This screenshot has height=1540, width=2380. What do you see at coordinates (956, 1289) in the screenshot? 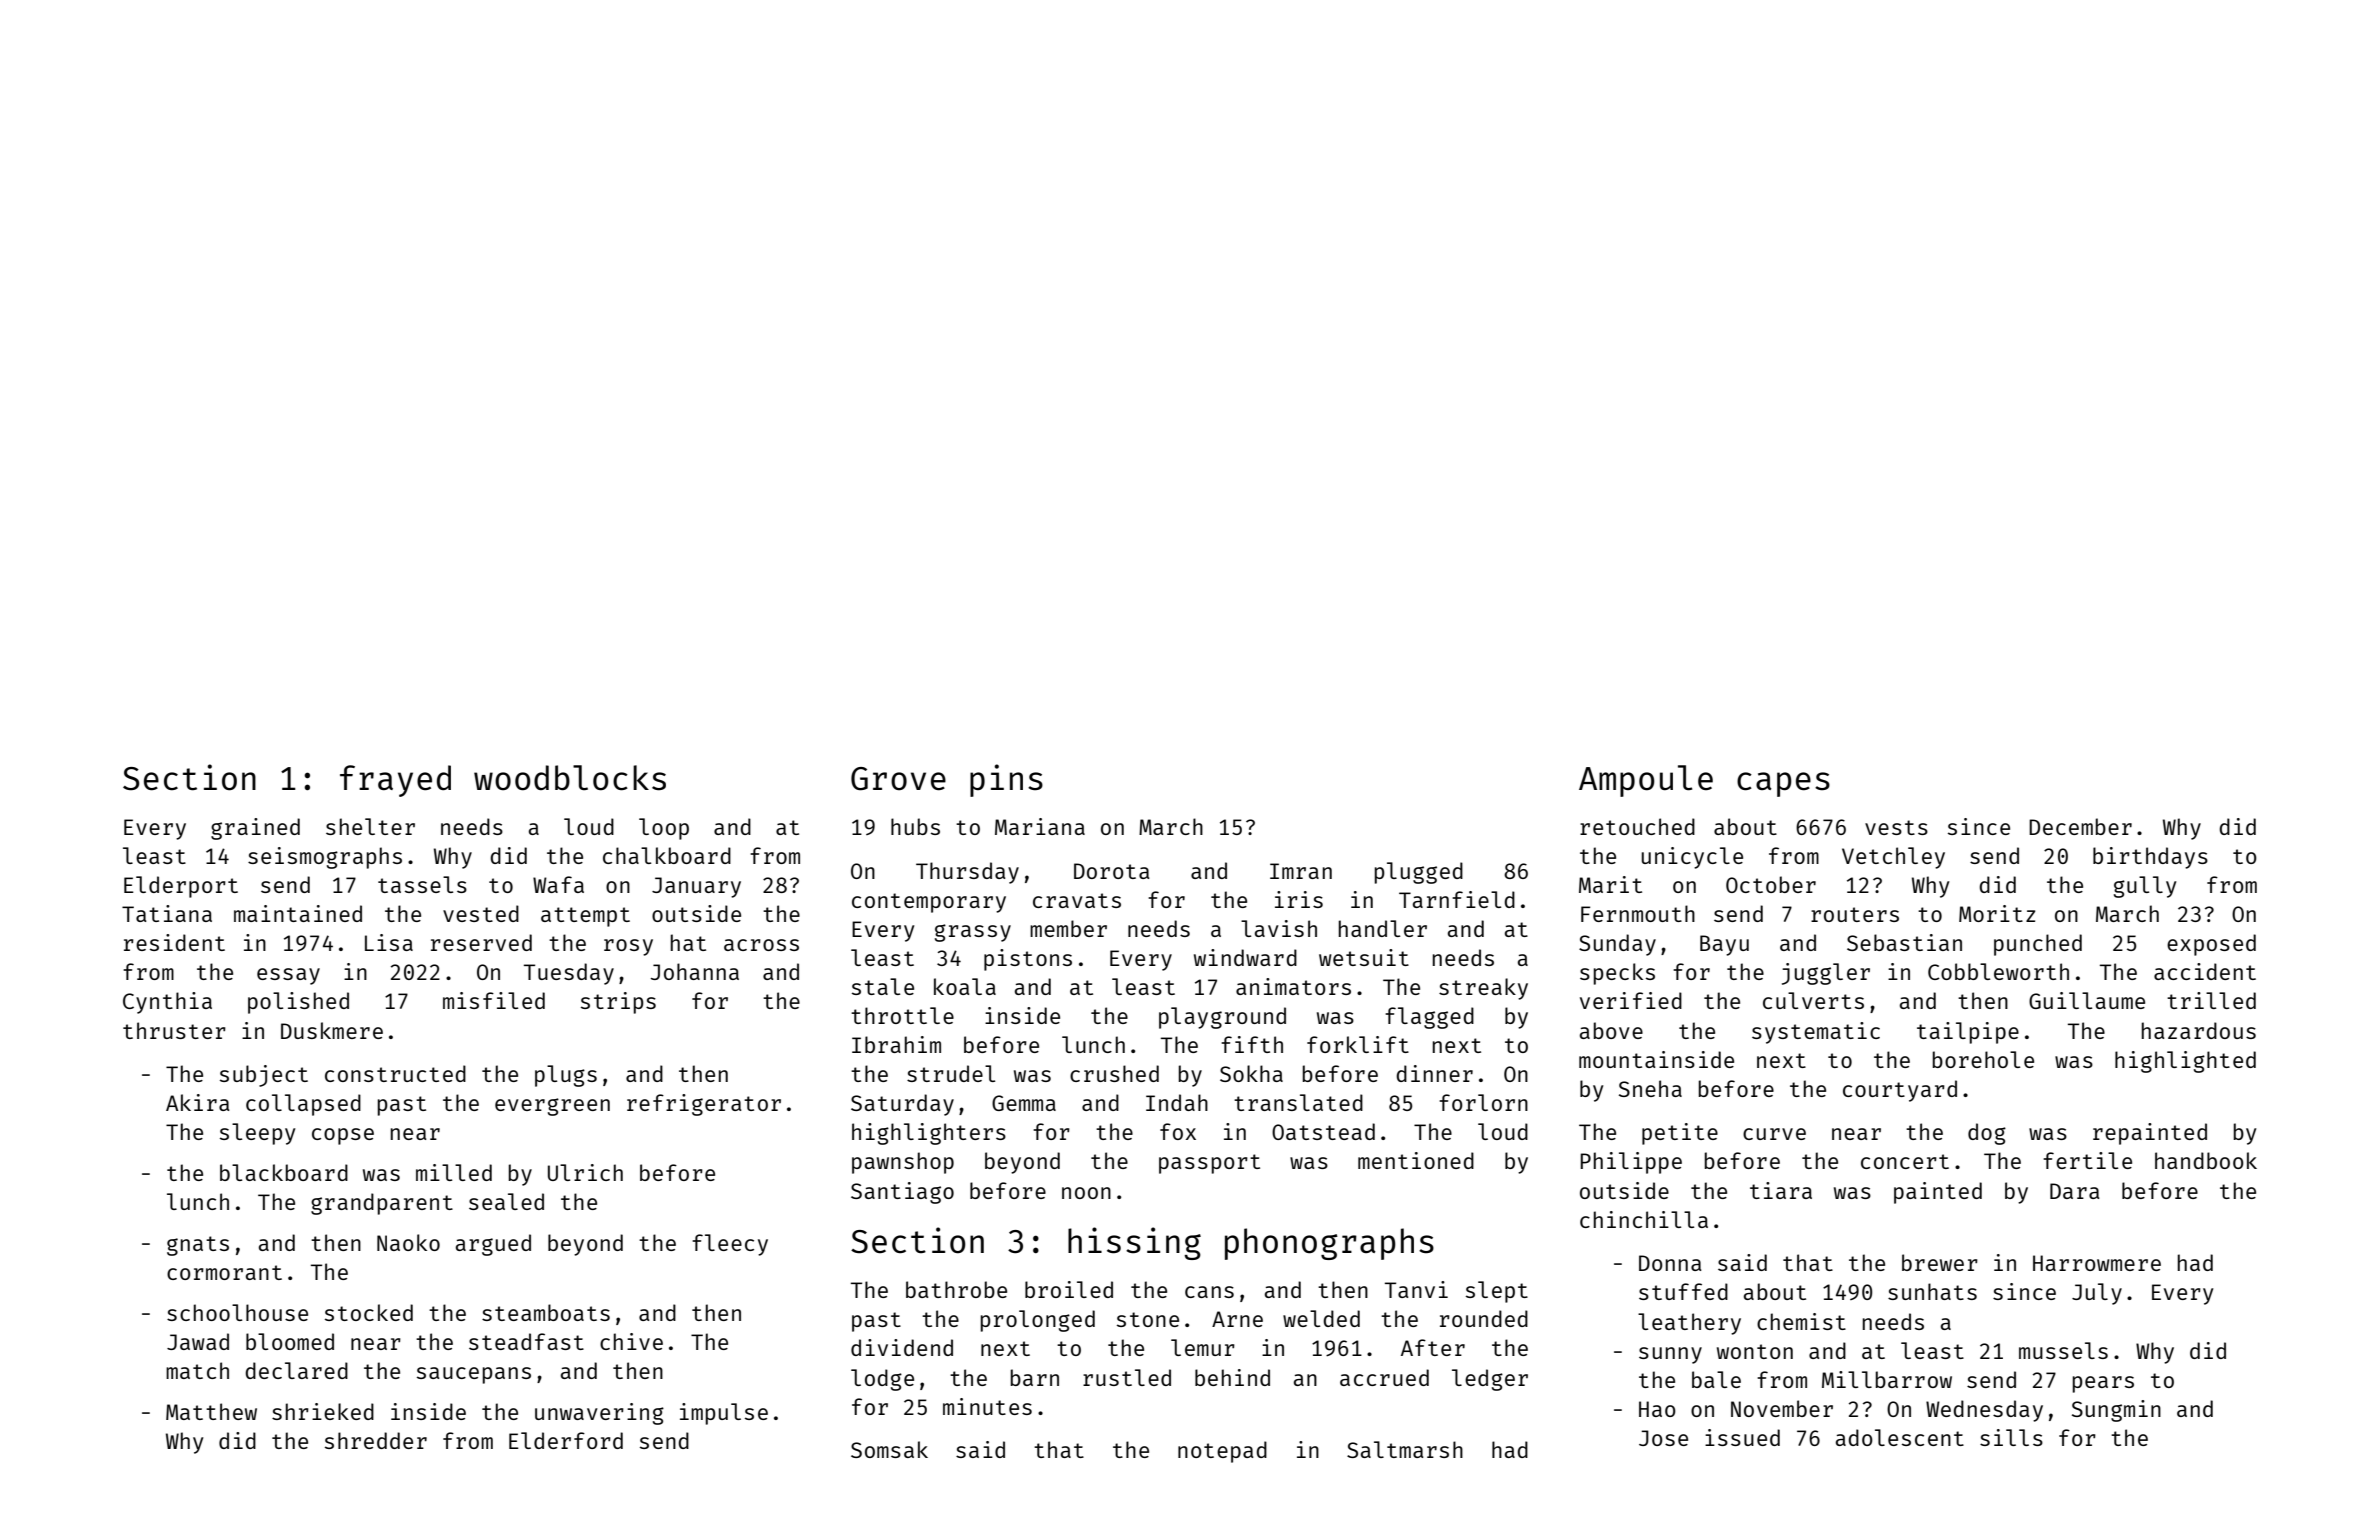
I see `bathrobe` at bounding box center [956, 1289].
